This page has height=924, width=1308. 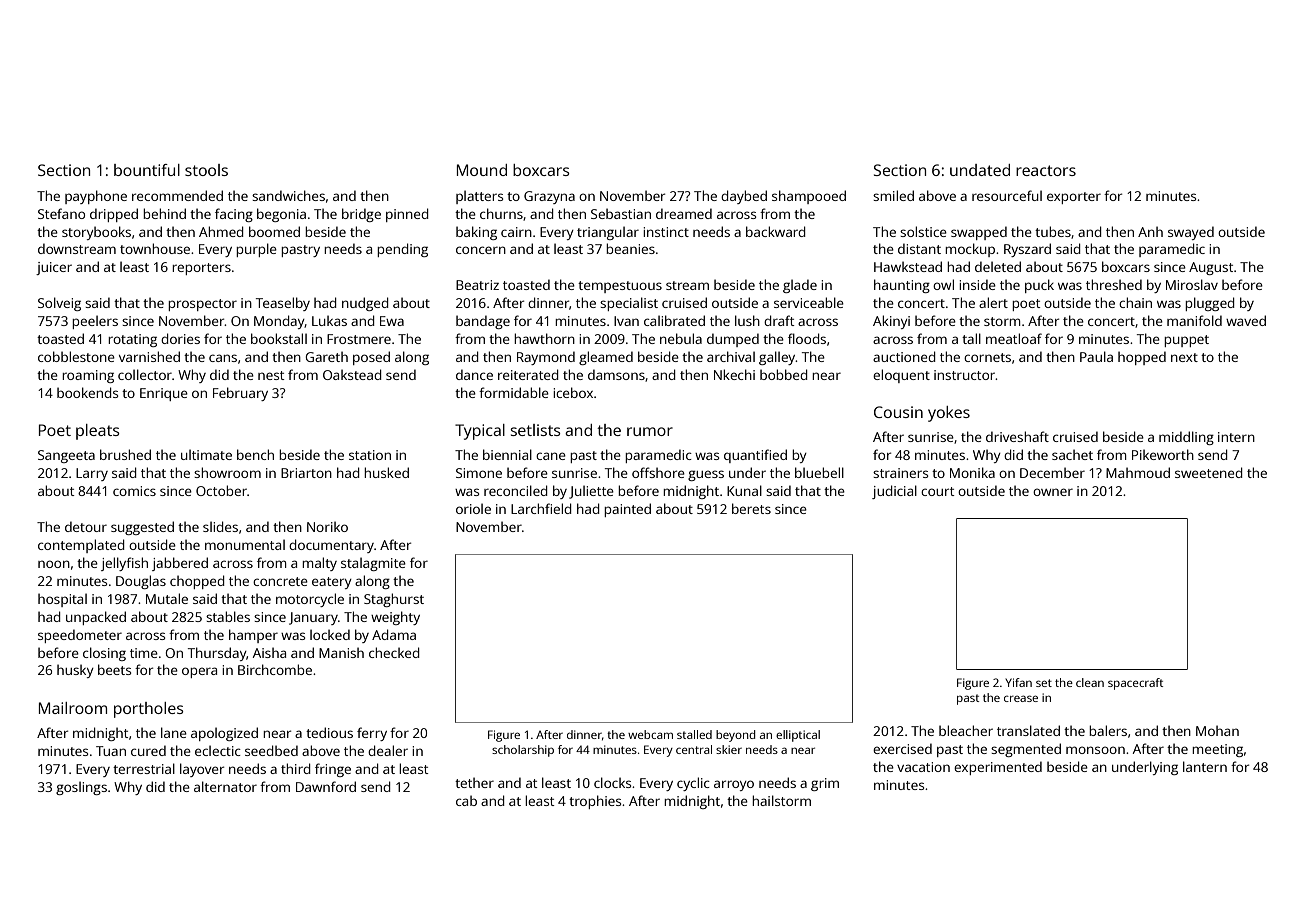 What do you see at coordinates (658, 472) in the page?
I see `offshore` at bounding box center [658, 472].
